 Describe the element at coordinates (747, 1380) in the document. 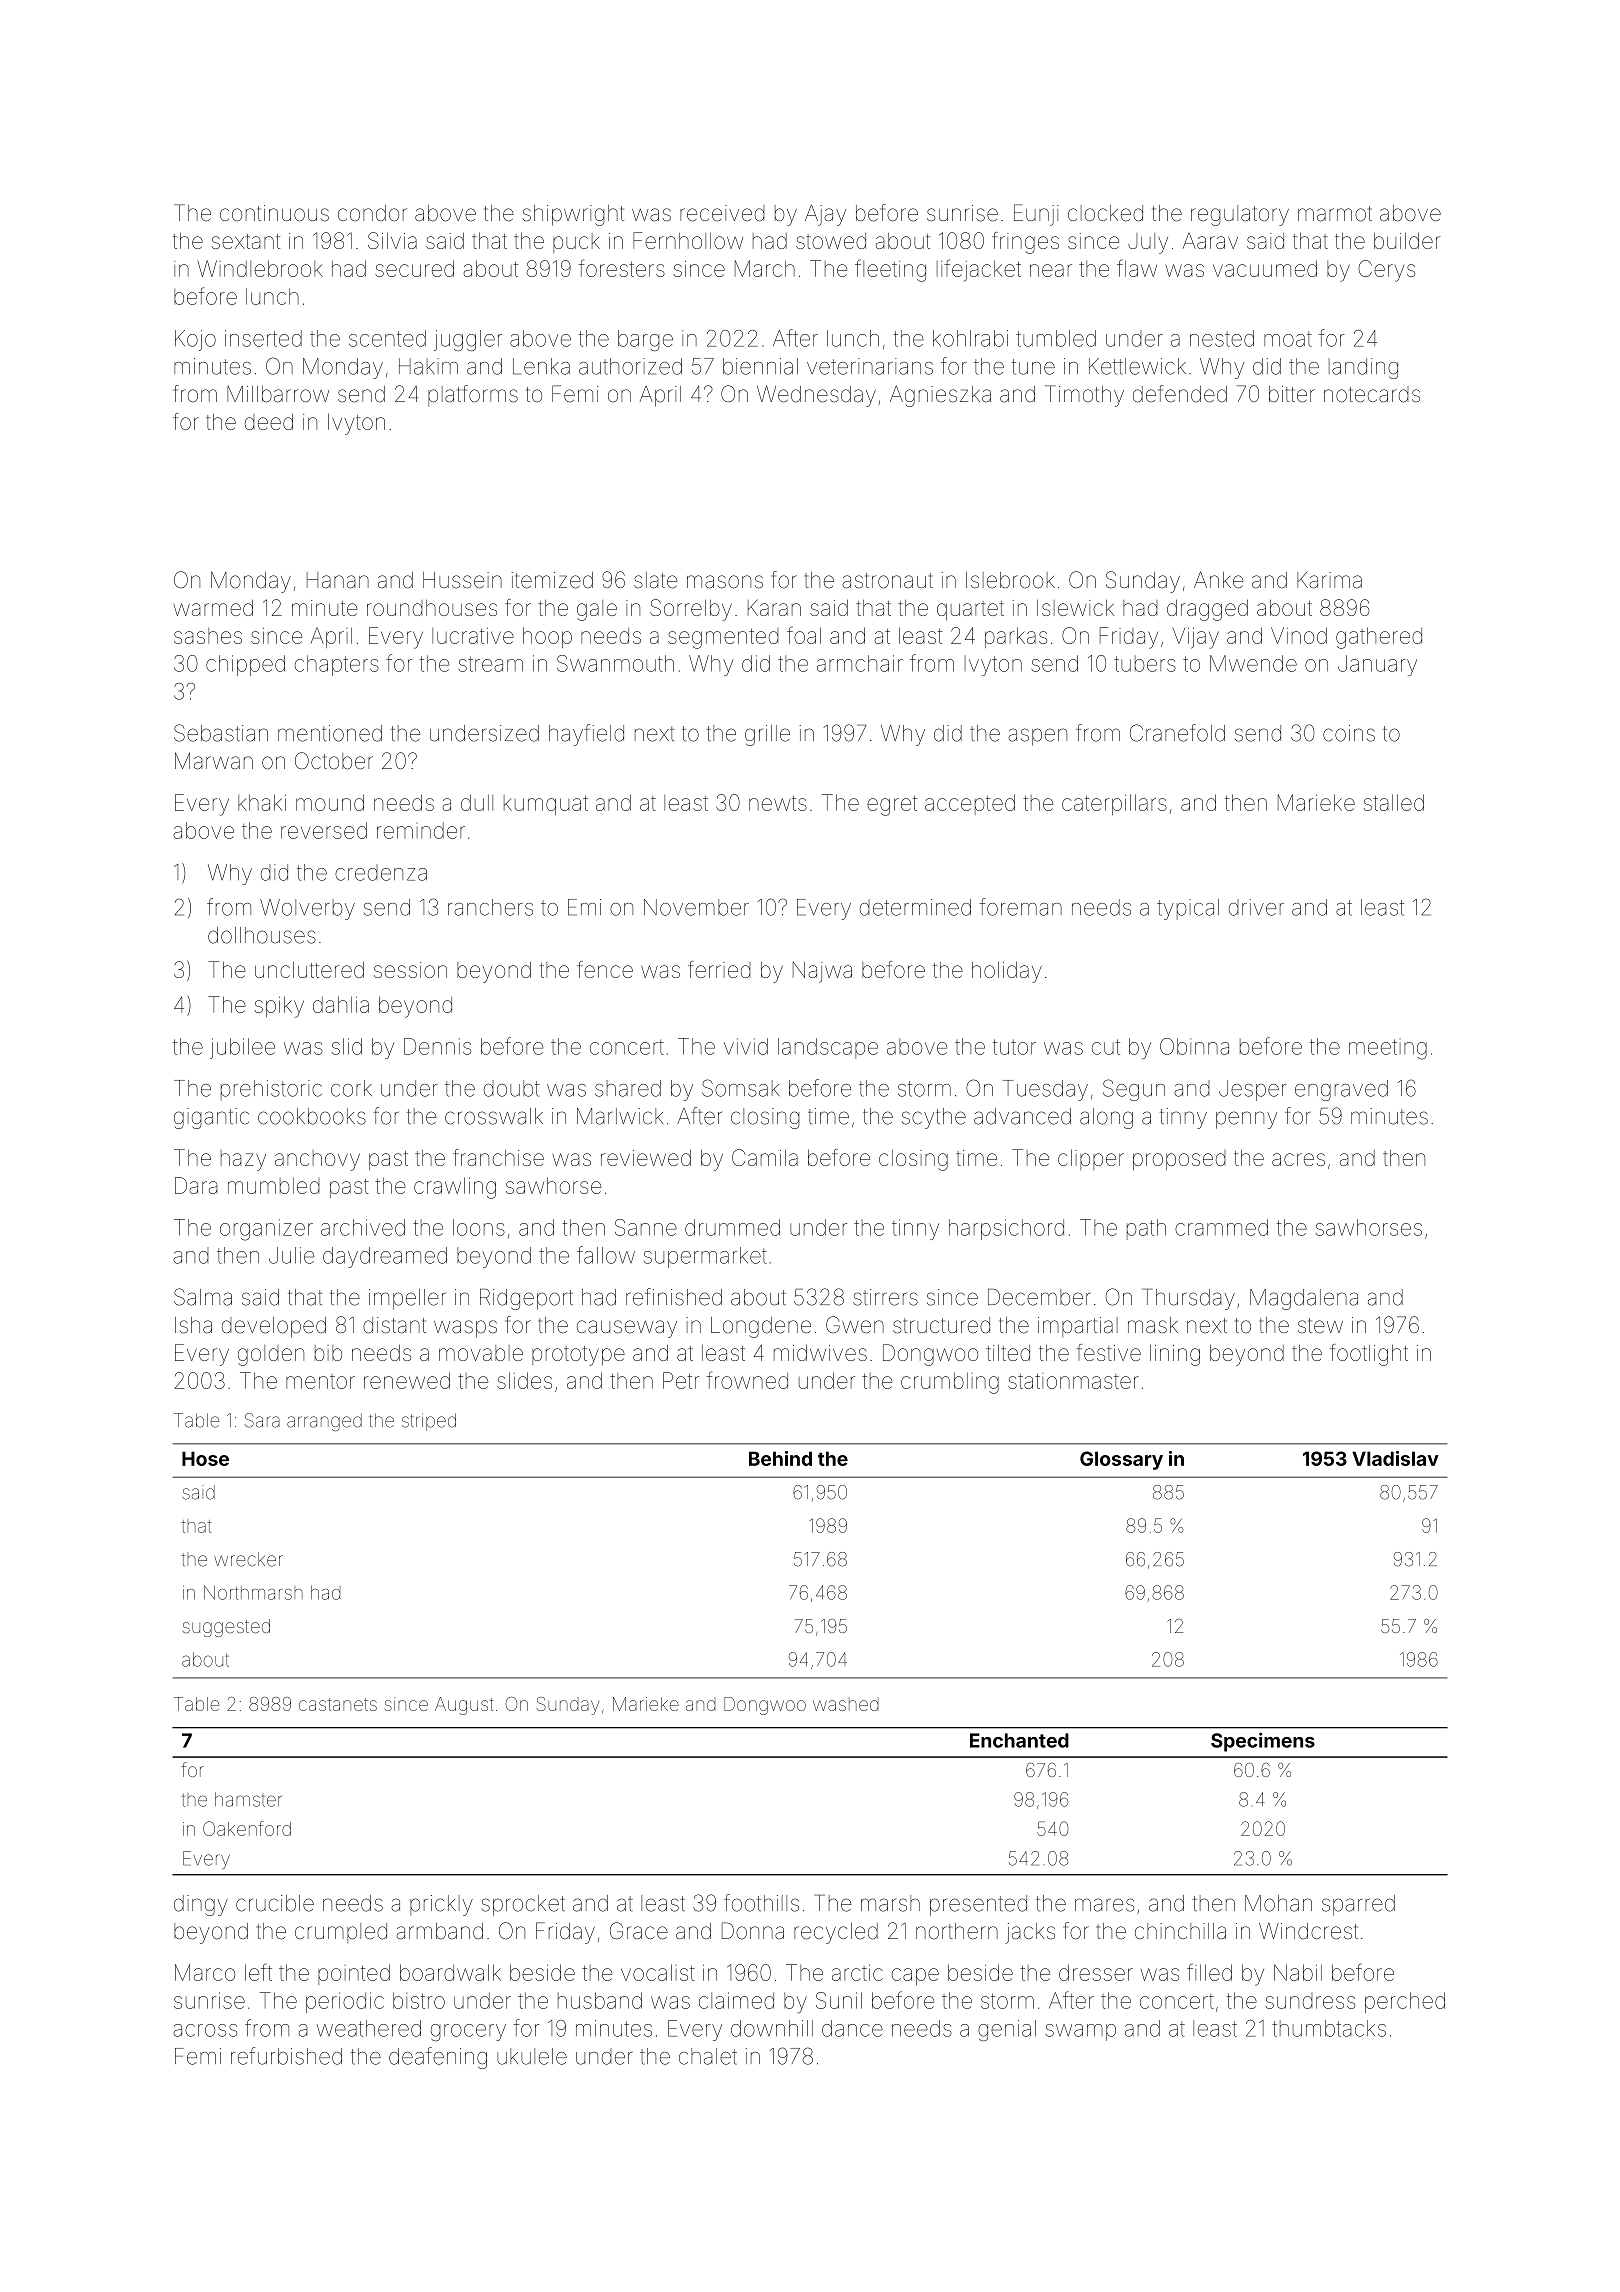

I see `frowned` at that location.
